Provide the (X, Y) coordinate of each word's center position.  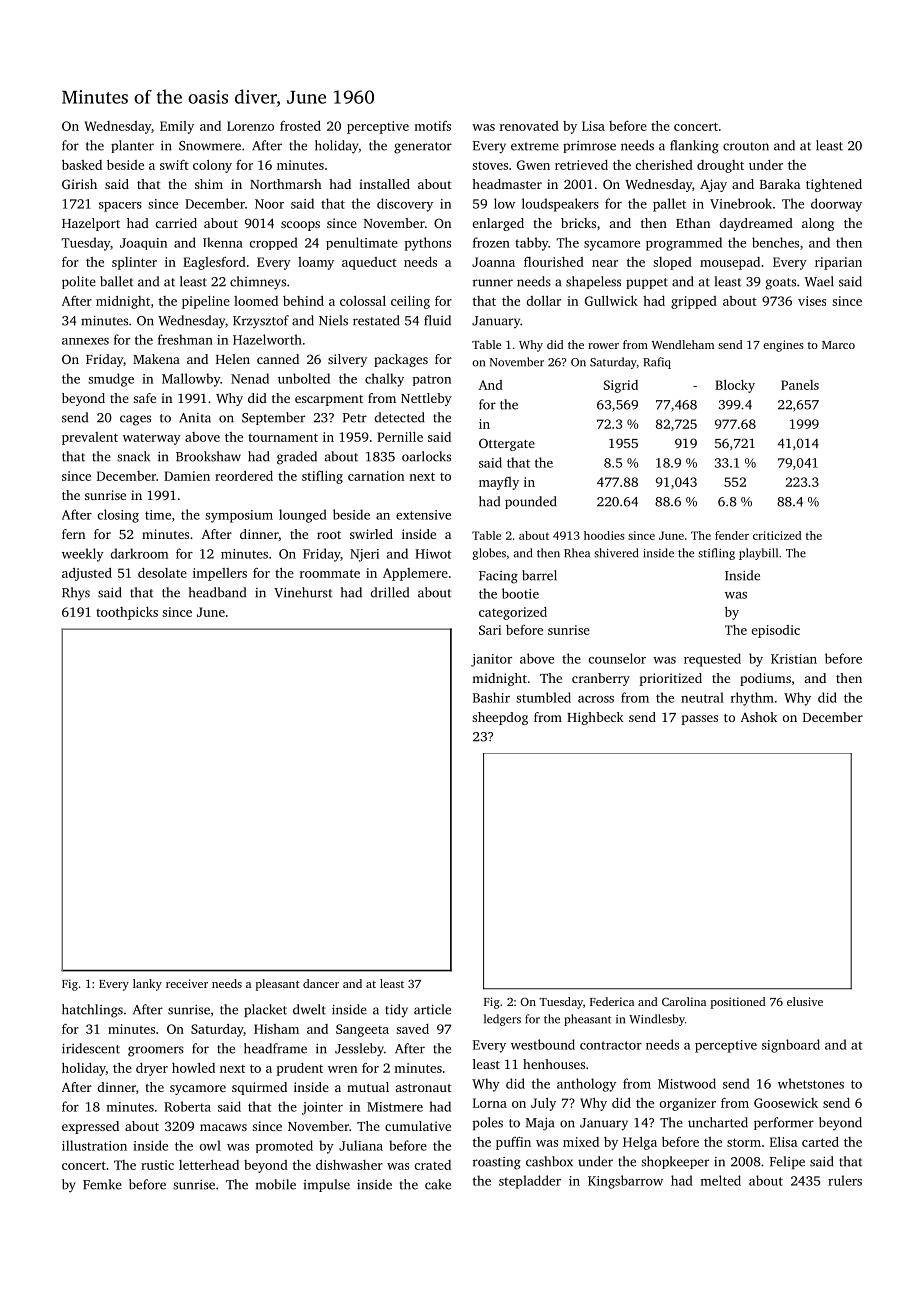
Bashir (491, 697)
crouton (746, 146)
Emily (177, 127)
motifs (432, 126)
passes (699, 720)
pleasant (277, 985)
